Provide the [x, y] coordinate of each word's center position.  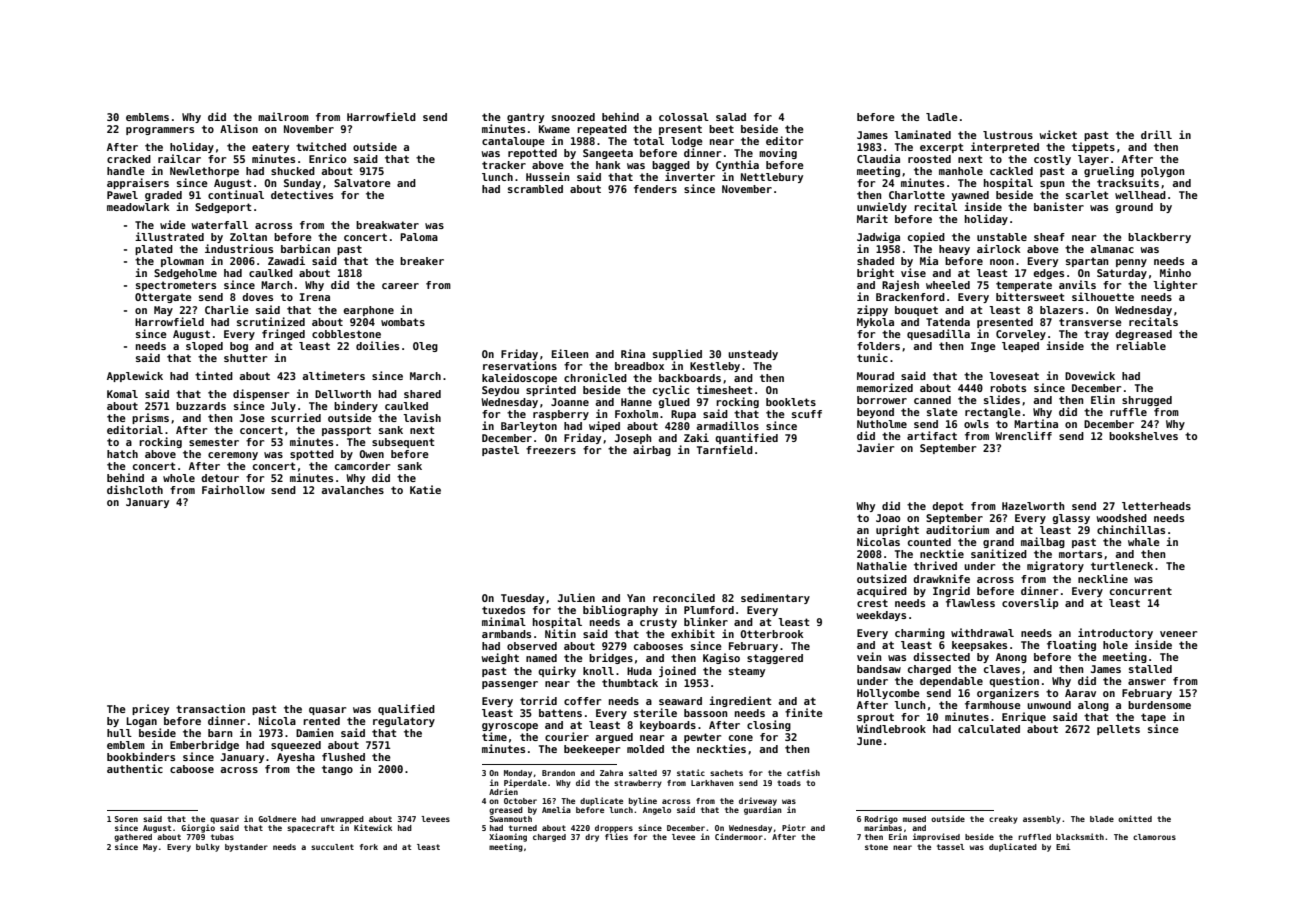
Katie [425, 489]
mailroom [283, 116]
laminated [922, 134]
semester [214, 442]
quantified [746, 438]
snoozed [573, 117]
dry [592, 838]
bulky [208, 848]
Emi [1063, 846]
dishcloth [135, 489]
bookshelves [1143, 436]
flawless [970, 603]
